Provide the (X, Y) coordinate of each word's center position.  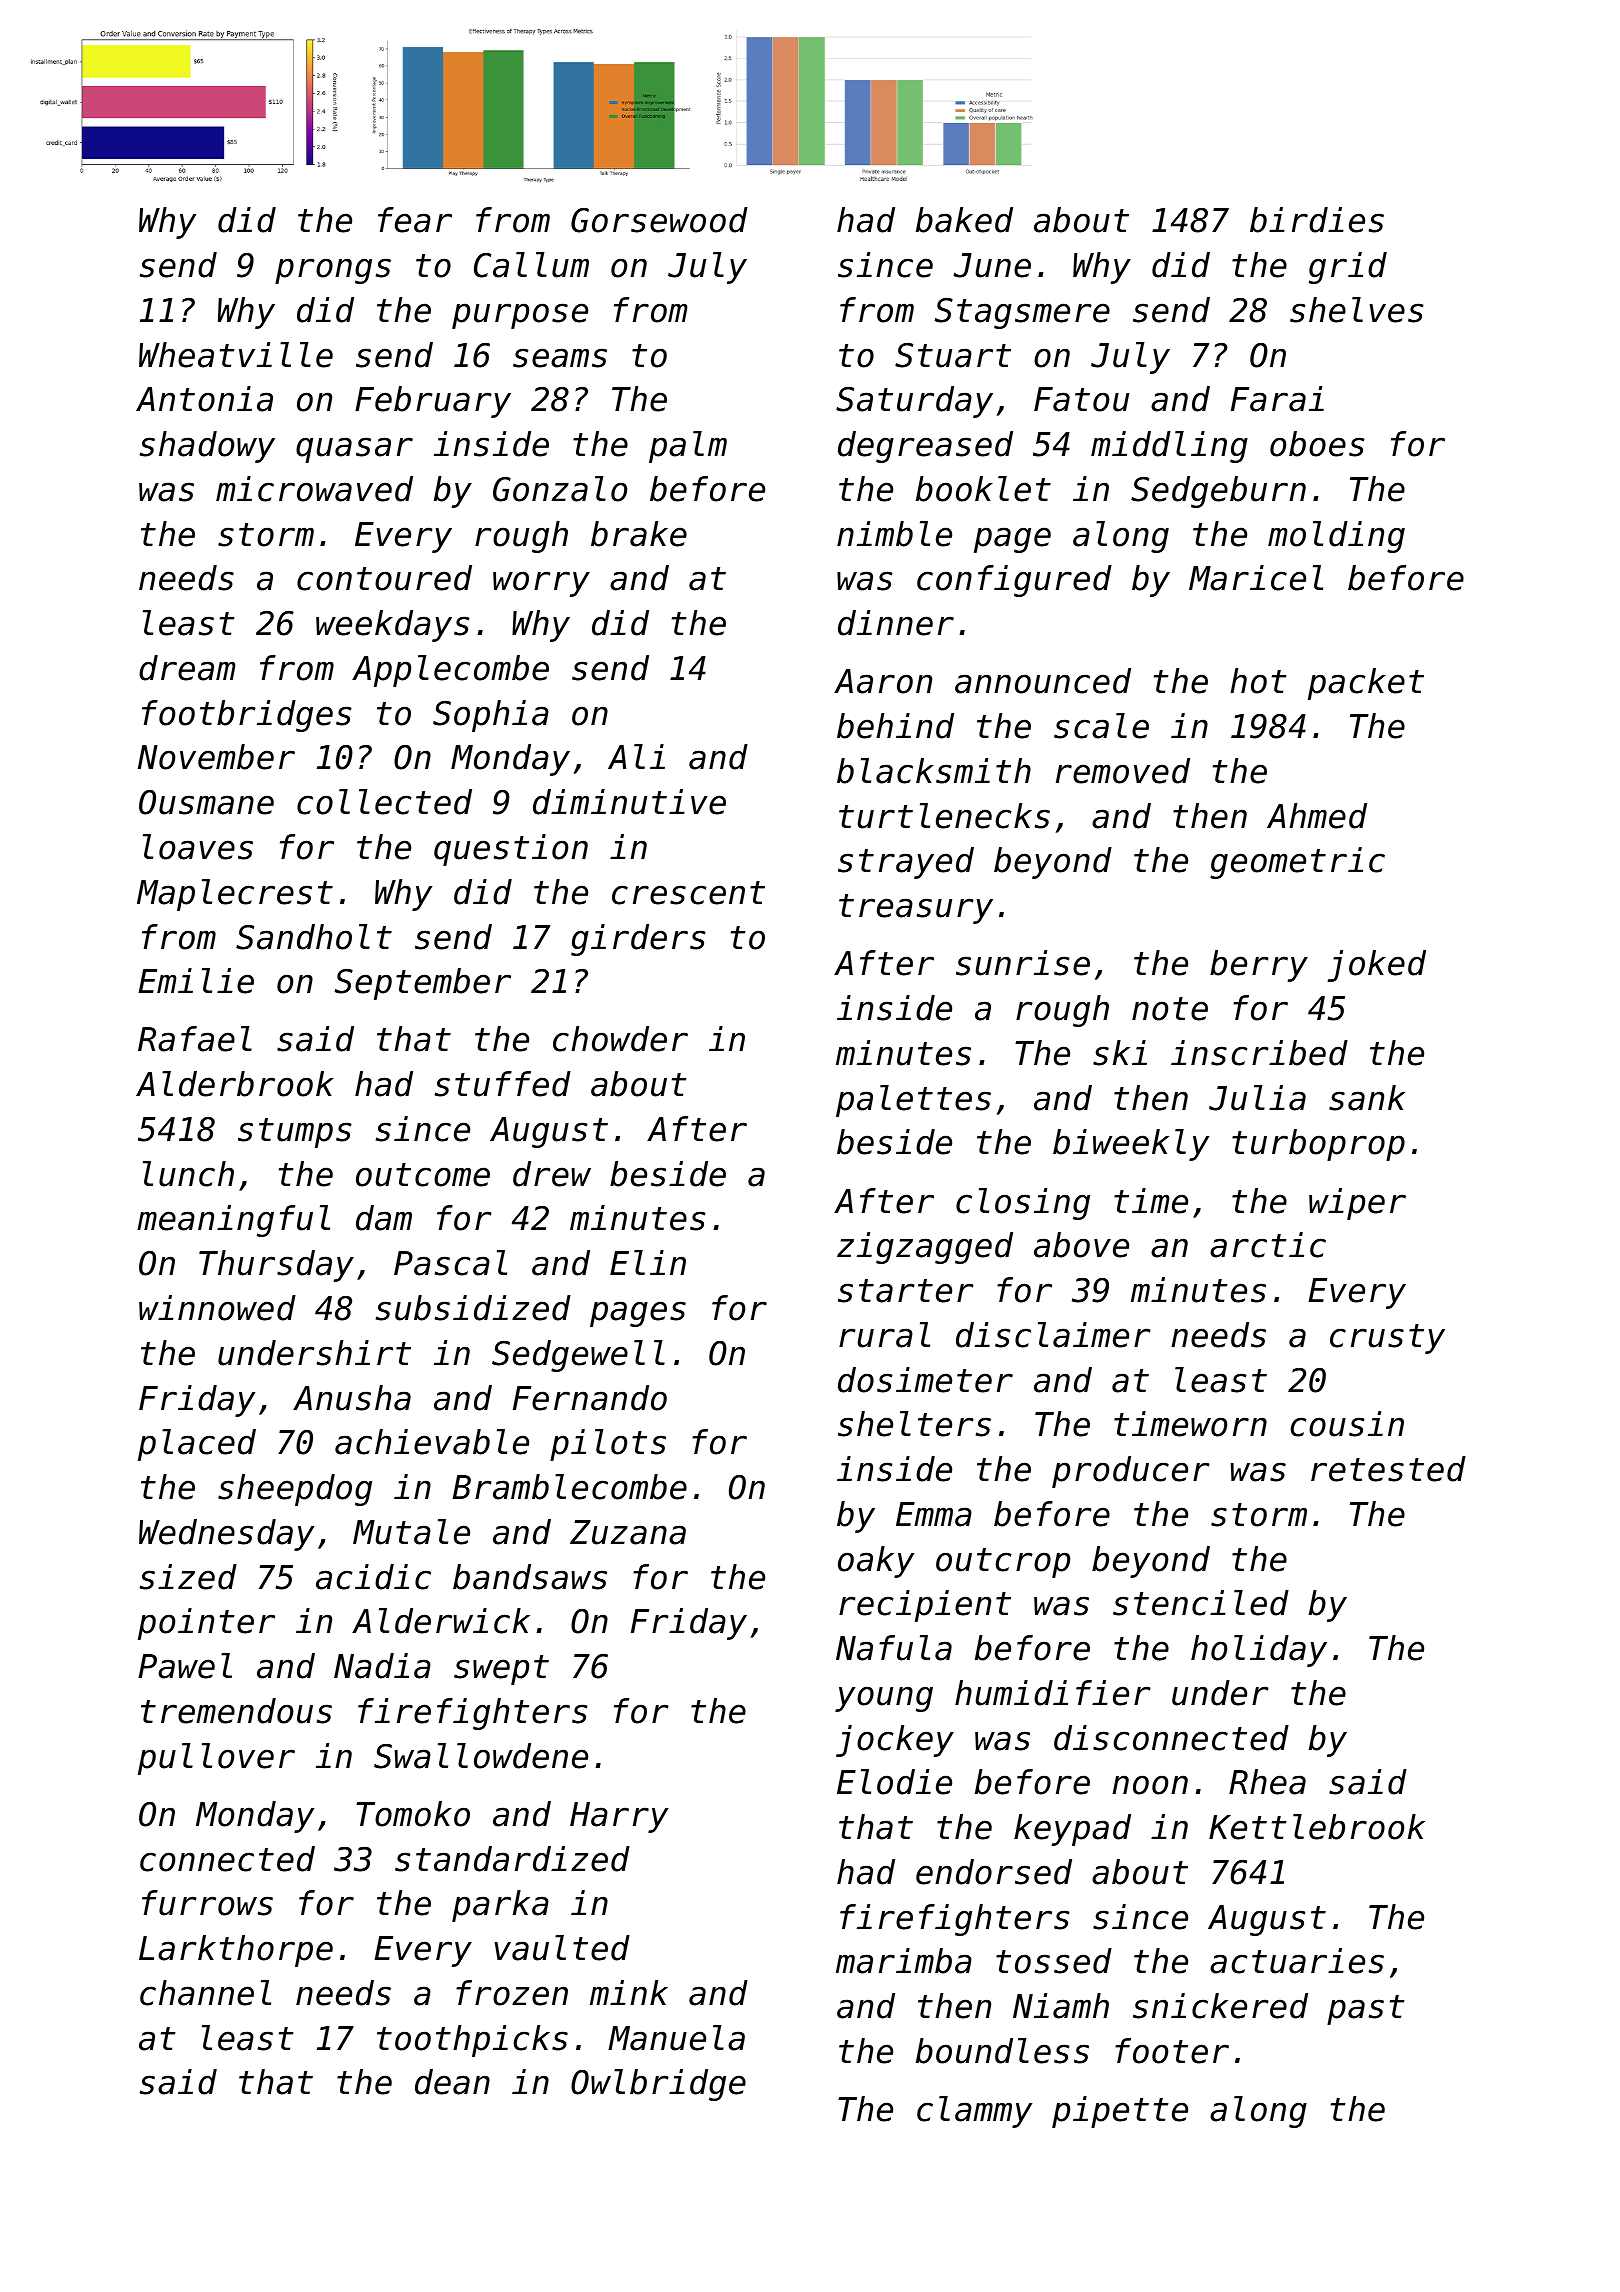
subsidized (473, 1308)
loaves (198, 847)
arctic (1268, 1245)
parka (500, 1906)
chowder (620, 1039)
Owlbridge (658, 2085)
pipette (1120, 2112)
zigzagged (925, 1248)
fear (415, 220)
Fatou (1081, 399)
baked (964, 220)
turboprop (1318, 1145)
